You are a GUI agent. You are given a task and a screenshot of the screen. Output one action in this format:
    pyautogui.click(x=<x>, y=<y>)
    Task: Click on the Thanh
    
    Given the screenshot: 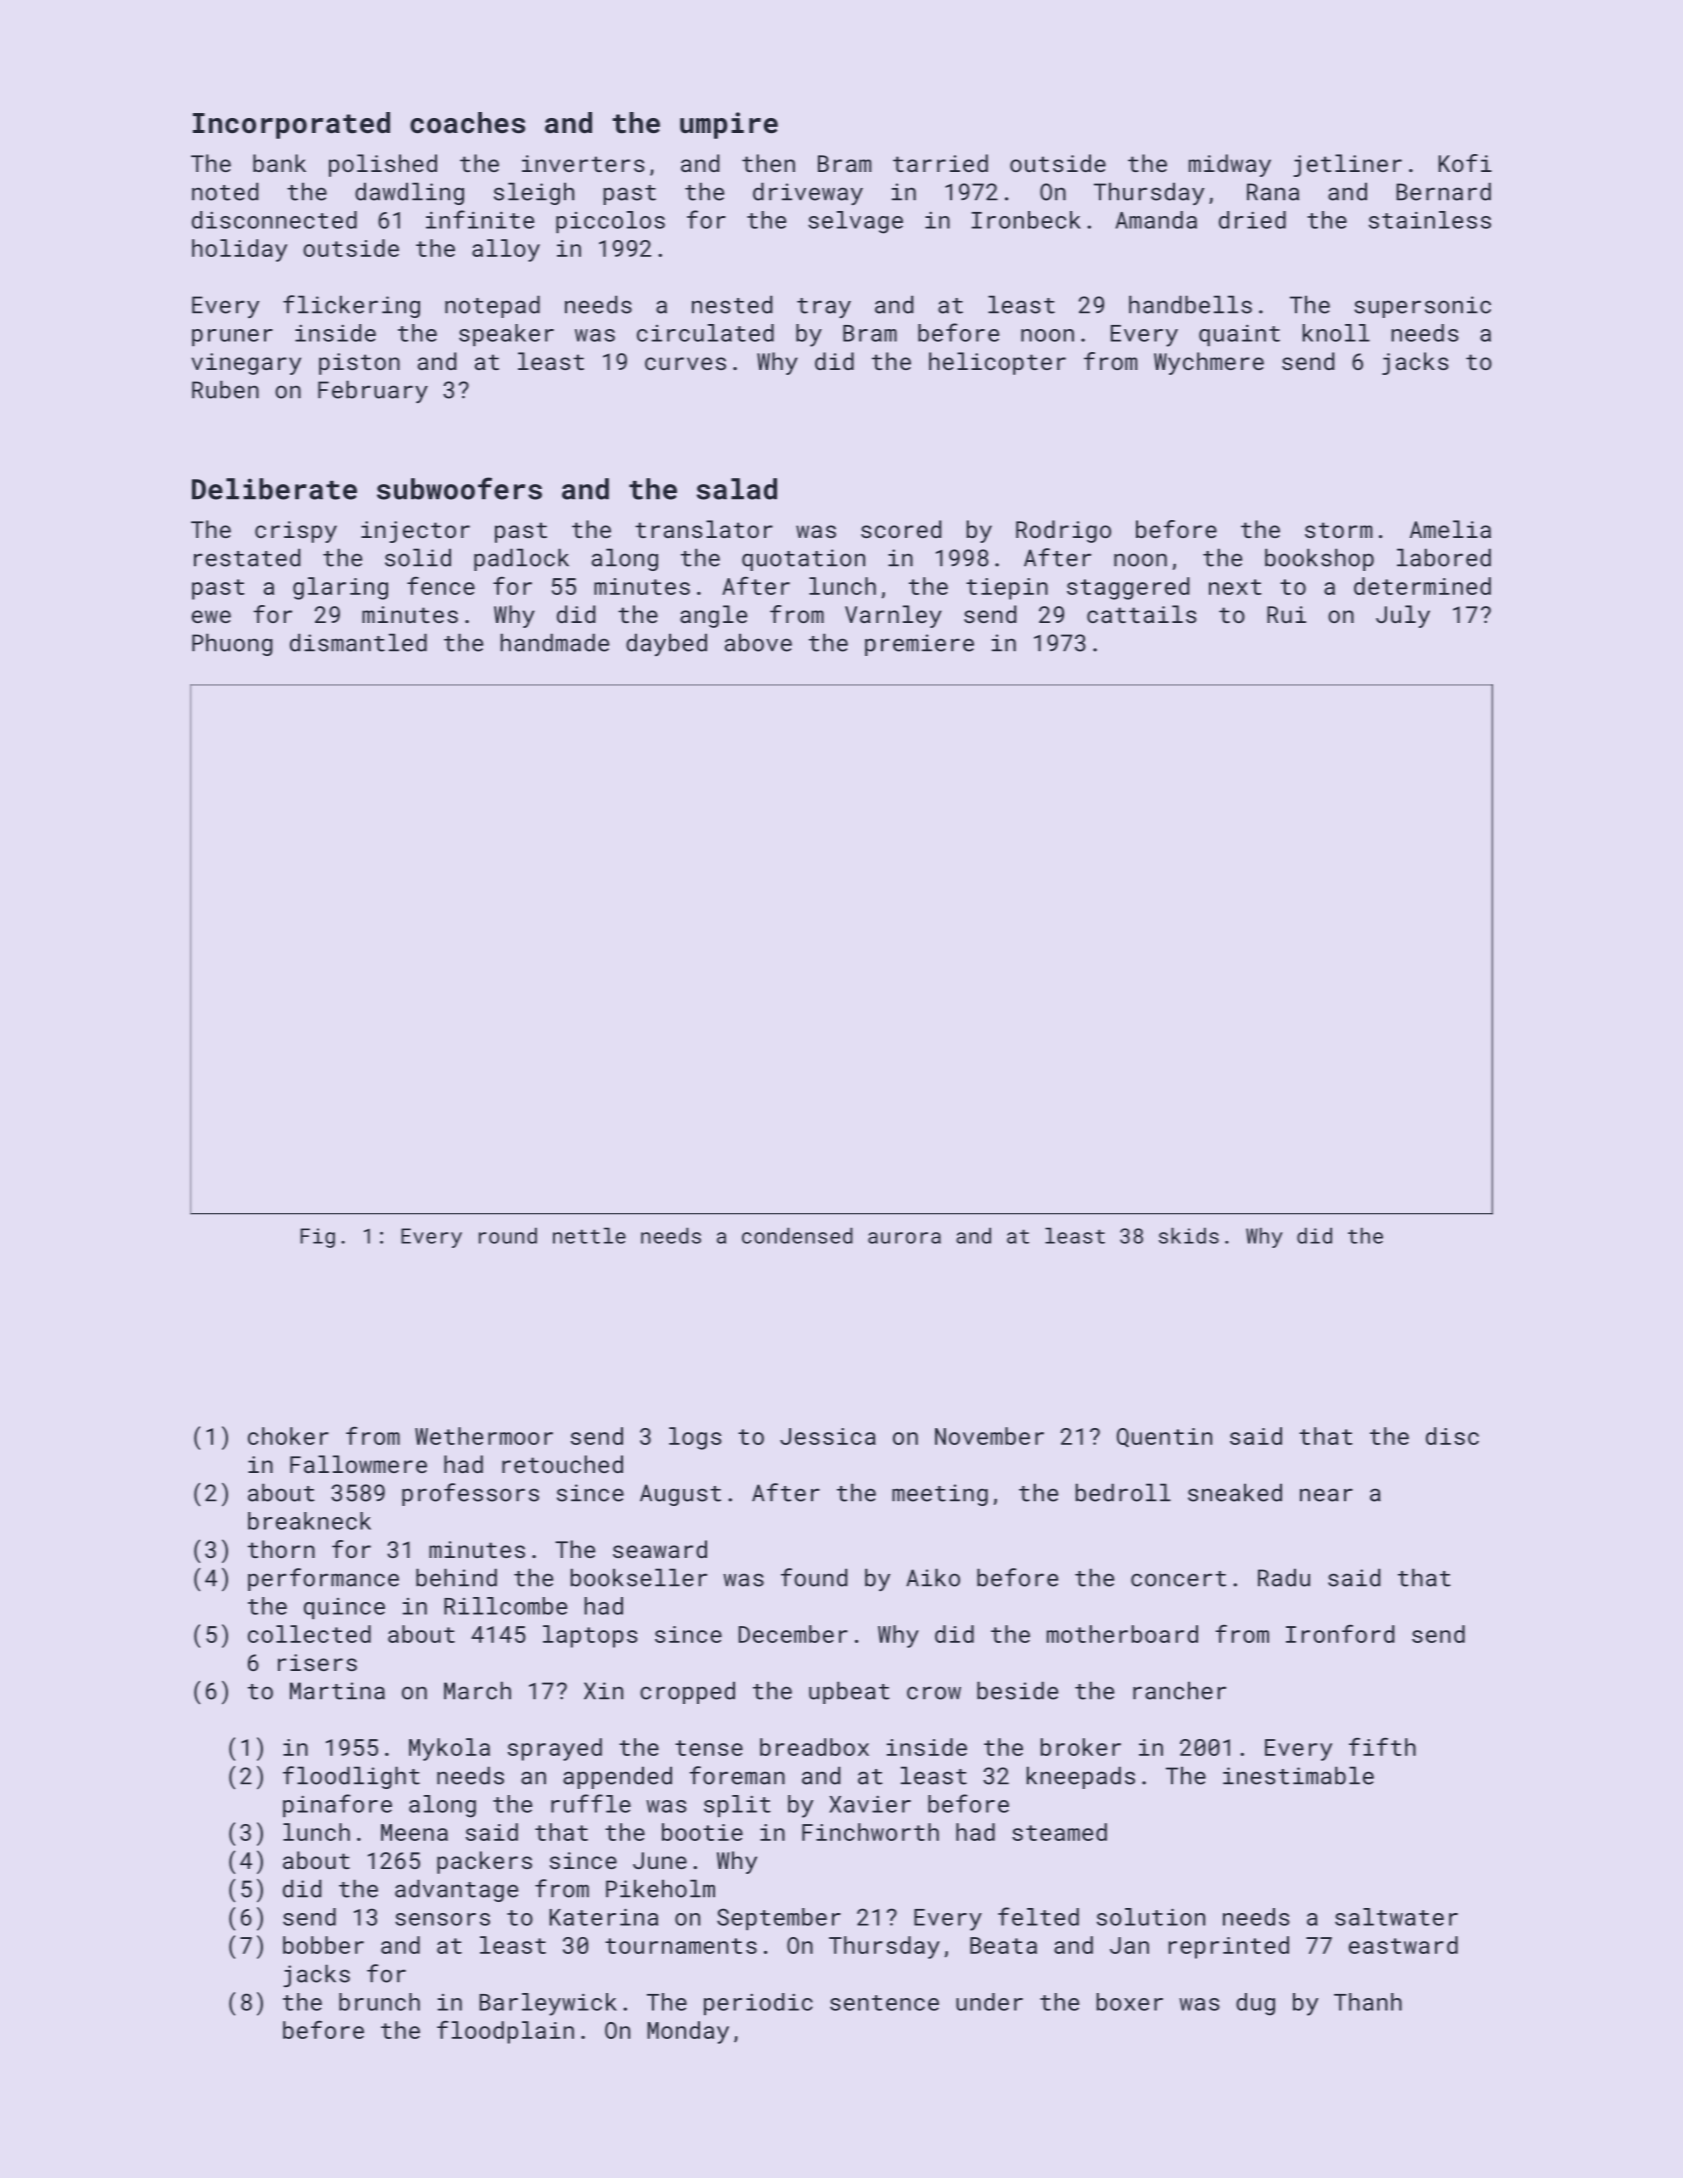 What is the action you would take?
    pyautogui.click(x=1368, y=2002)
